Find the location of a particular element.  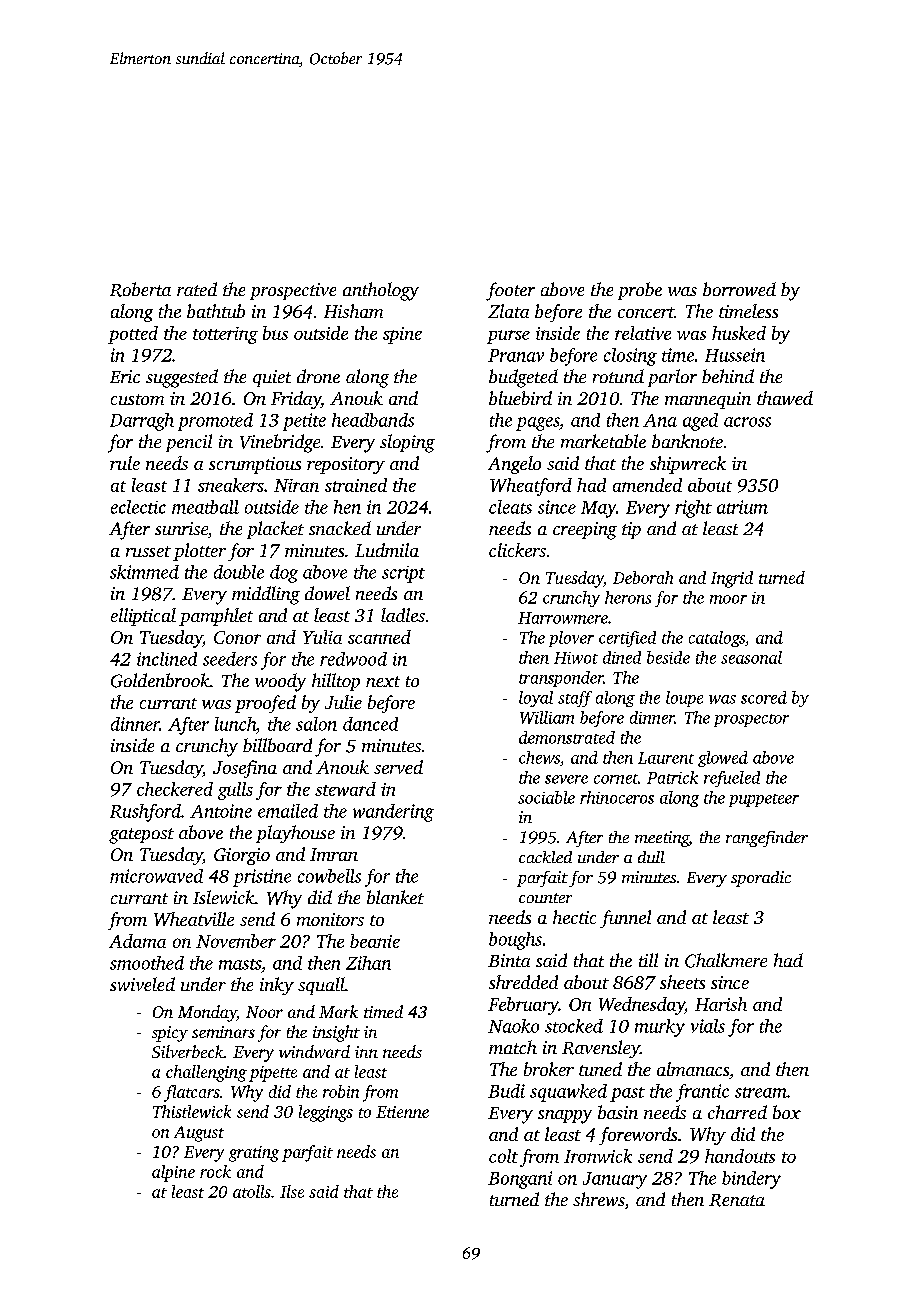

beside is located at coordinates (668, 657).
